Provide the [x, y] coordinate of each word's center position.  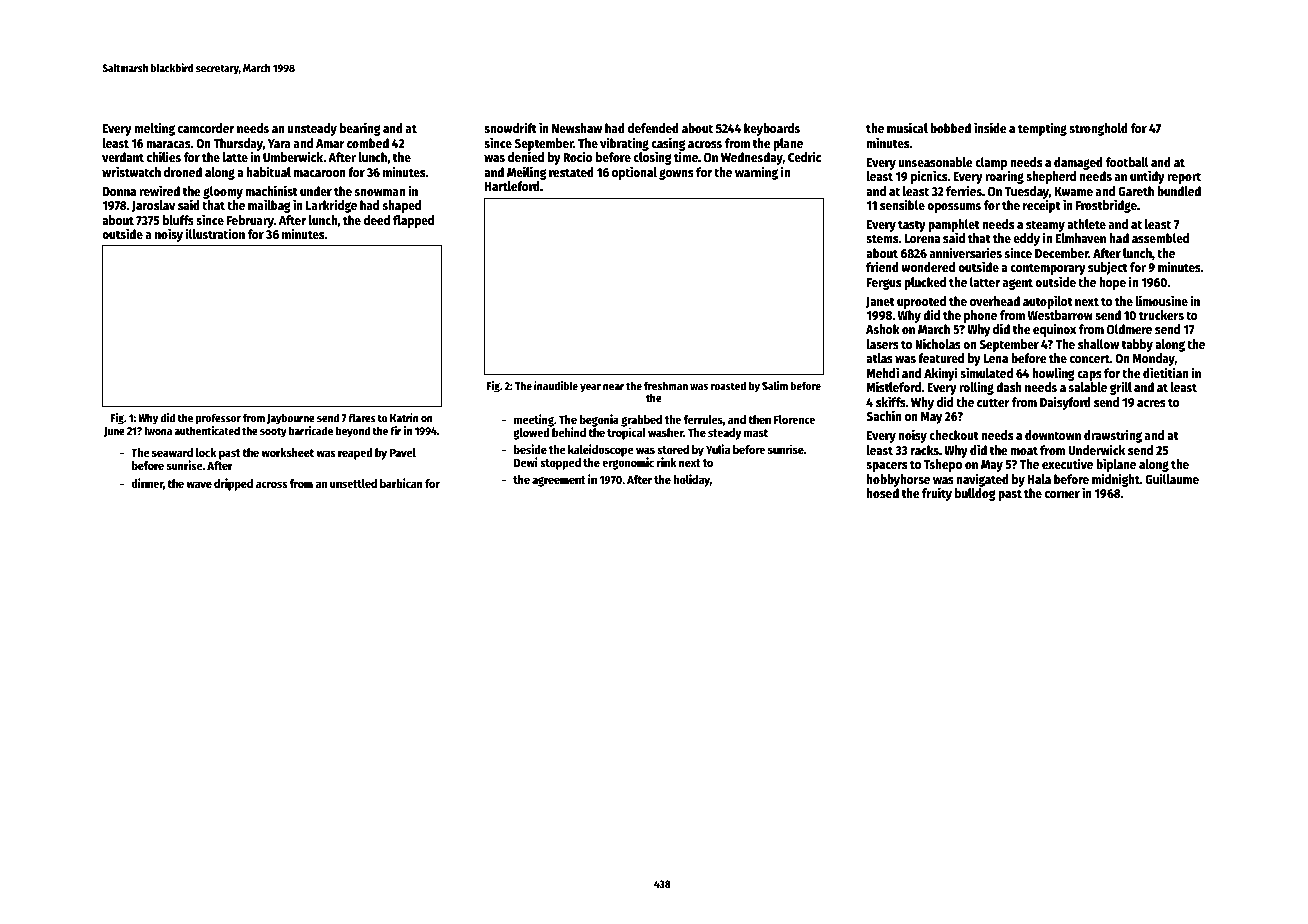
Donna [119, 191]
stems [882, 238]
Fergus [884, 284]
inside [990, 127]
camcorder [206, 128]
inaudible [556, 385]
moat [1024, 450]
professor [218, 419]
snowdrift [510, 127]
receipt [1042, 206]
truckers [1161, 315]
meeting [534, 420]
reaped [355, 454]
